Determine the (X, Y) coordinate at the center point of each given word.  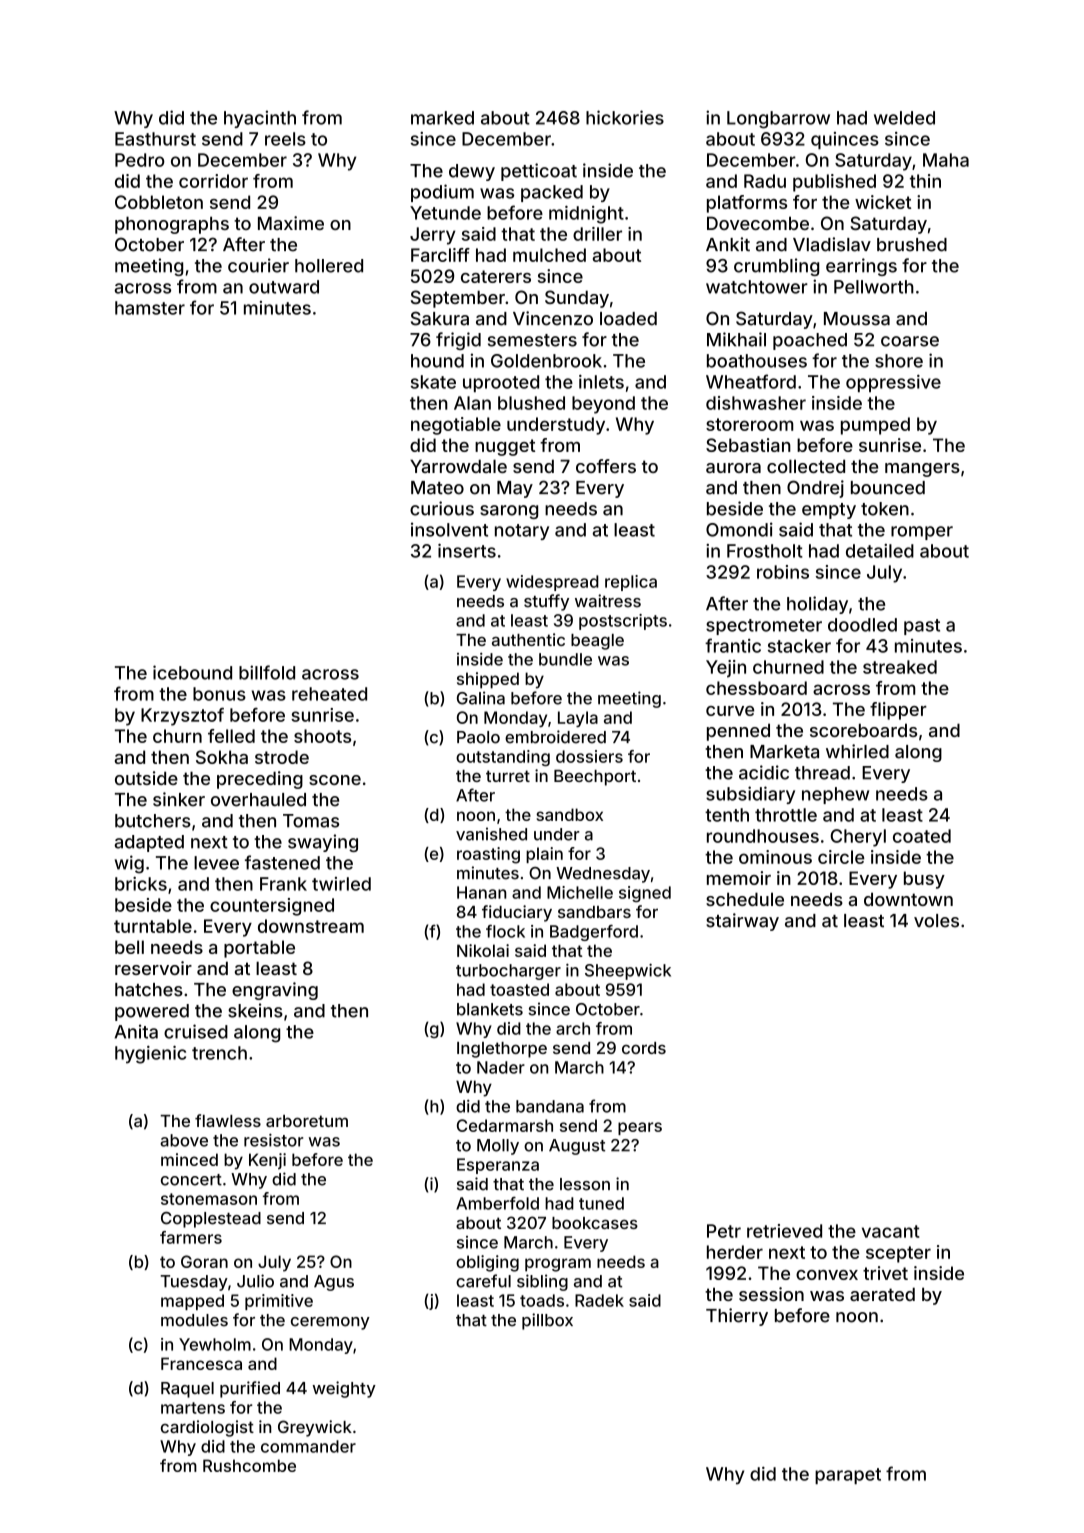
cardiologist (207, 1428)
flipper (898, 711)
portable (259, 949)
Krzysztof (182, 717)
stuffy (546, 602)
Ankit (728, 244)
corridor (213, 181)
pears (640, 1128)
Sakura (440, 318)
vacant (891, 1231)
